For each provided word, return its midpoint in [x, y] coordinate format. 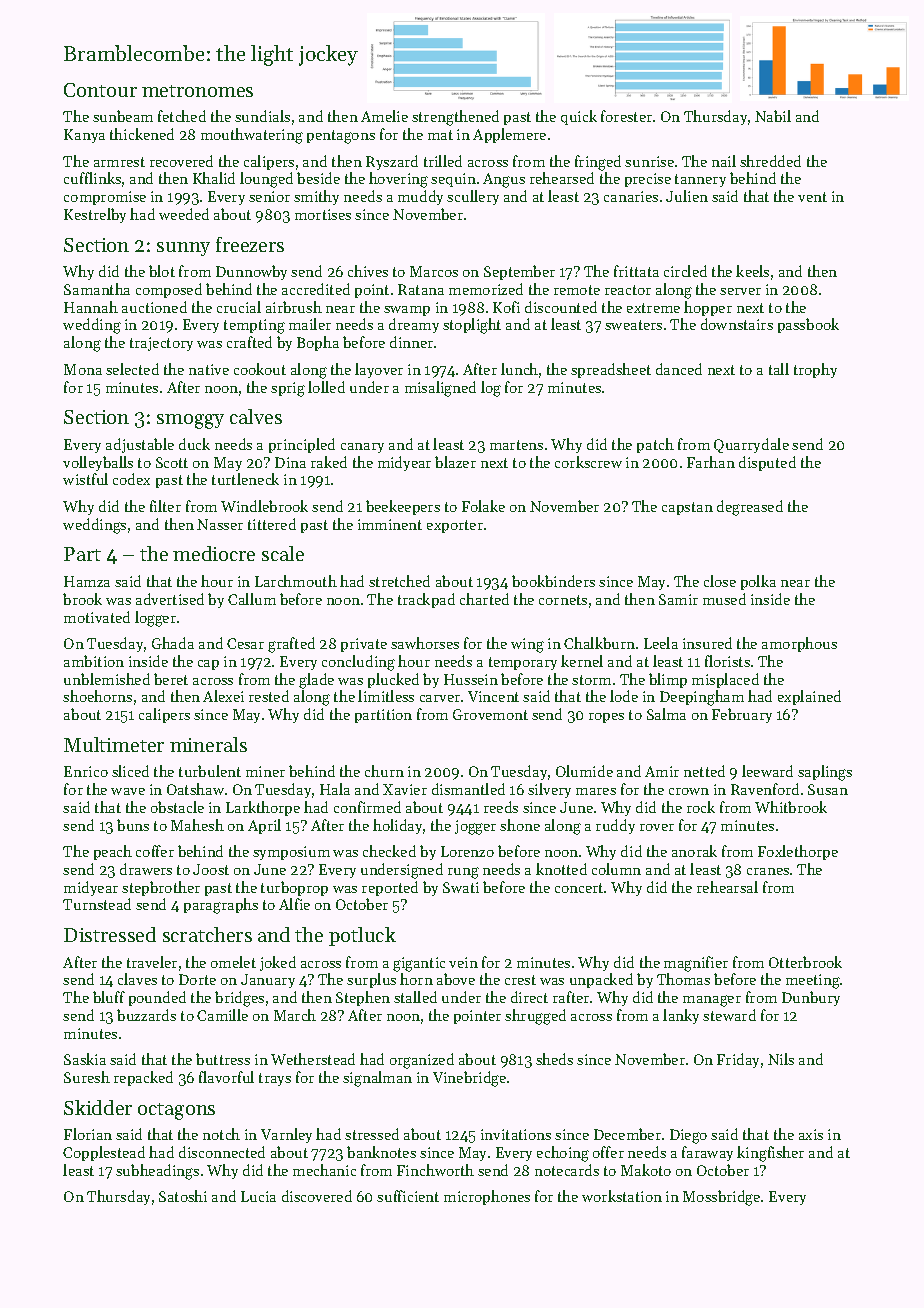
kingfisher [770, 1154]
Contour [100, 90]
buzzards [146, 1015]
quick [579, 117]
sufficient [408, 1196]
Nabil [773, 116]
